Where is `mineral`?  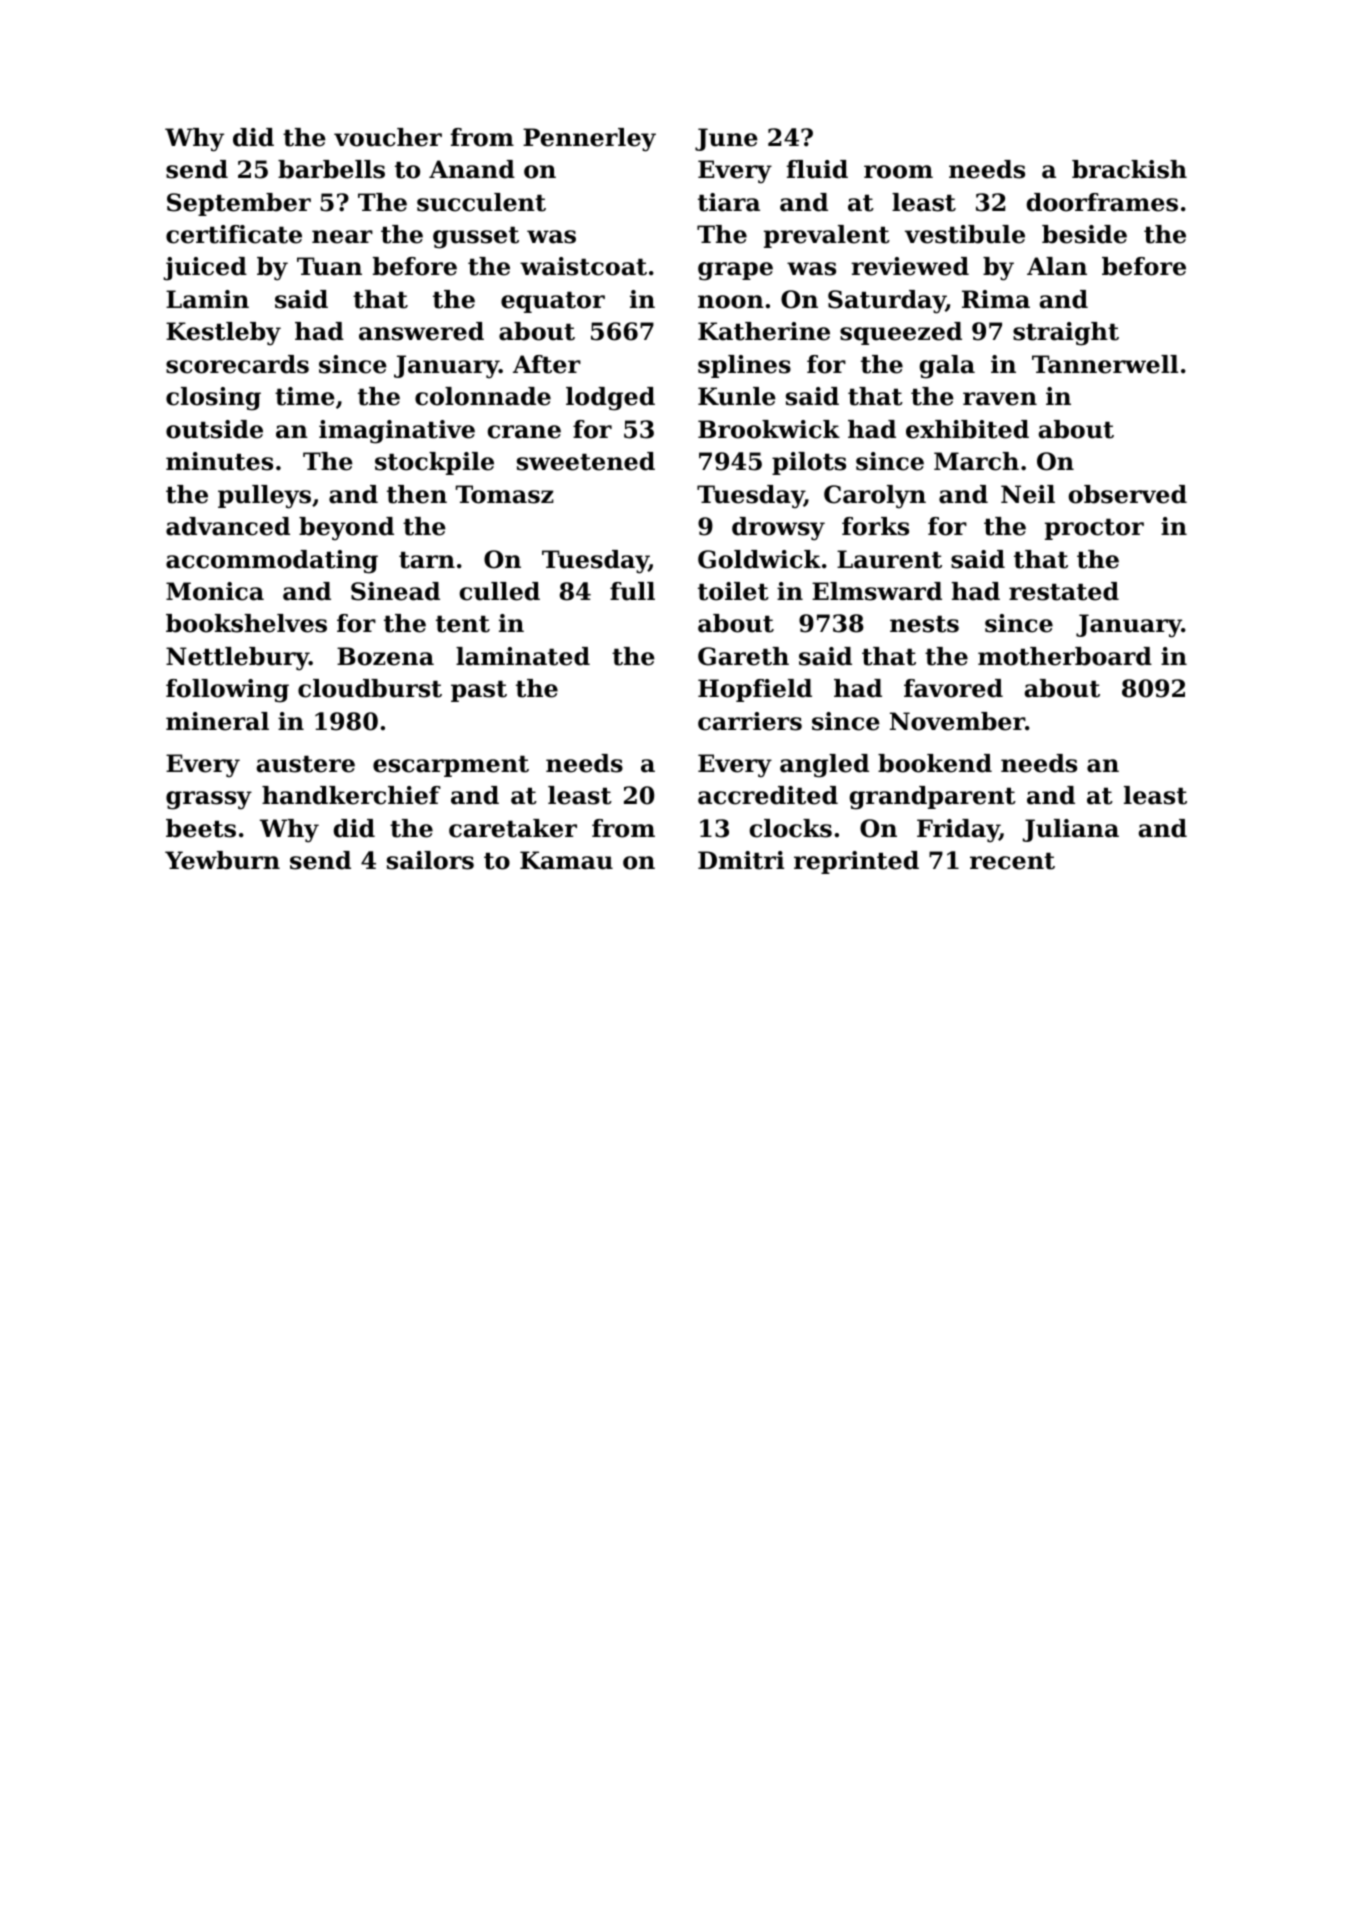
mineral is located at coordinates (217, 721).
